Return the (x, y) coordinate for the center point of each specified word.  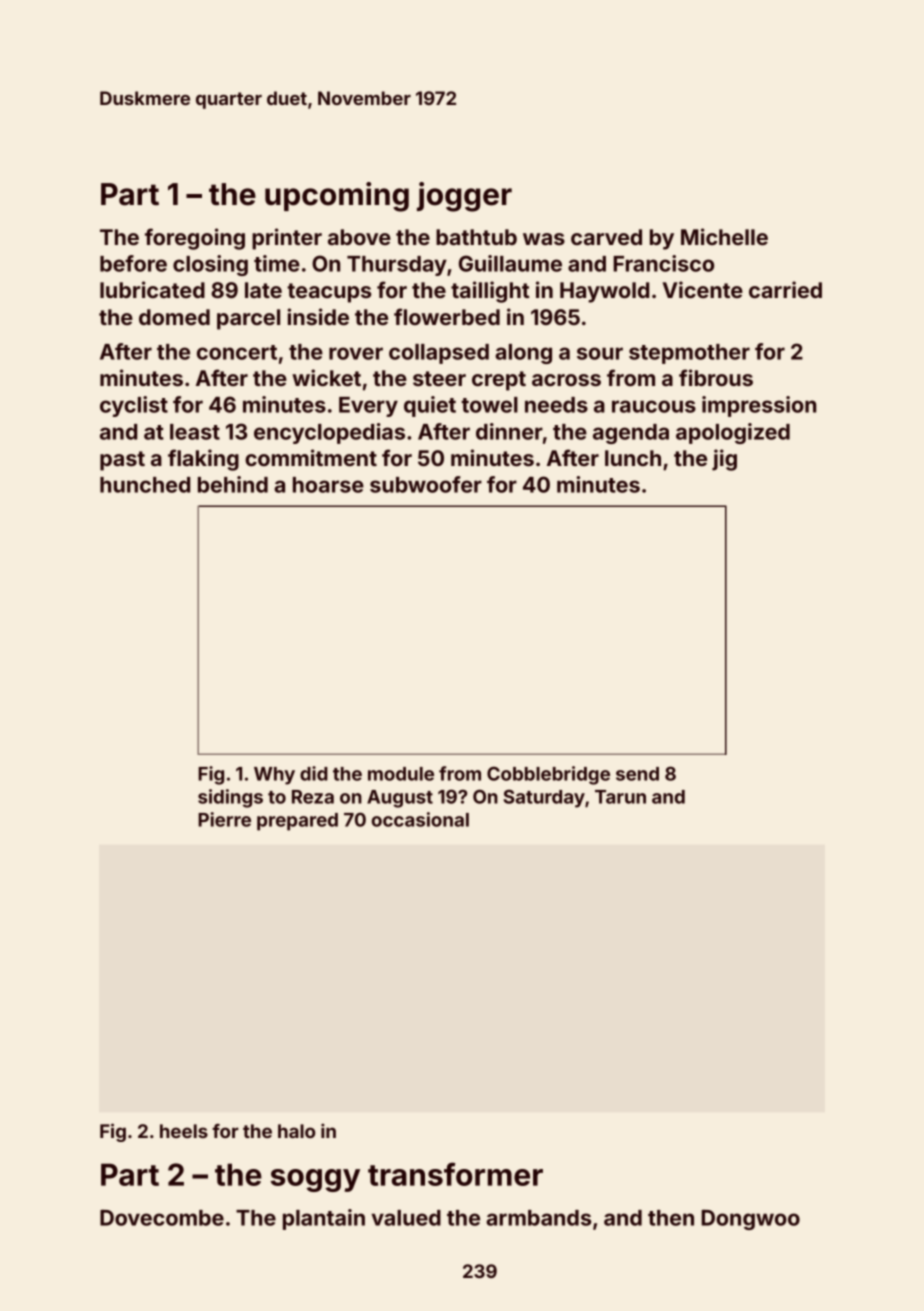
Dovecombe (162, 1217)
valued (406, 1218)
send (637, 774)
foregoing (195, 239)
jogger (464, 197)
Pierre (224, 819)
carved (606, 237)
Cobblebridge (548, 775)
